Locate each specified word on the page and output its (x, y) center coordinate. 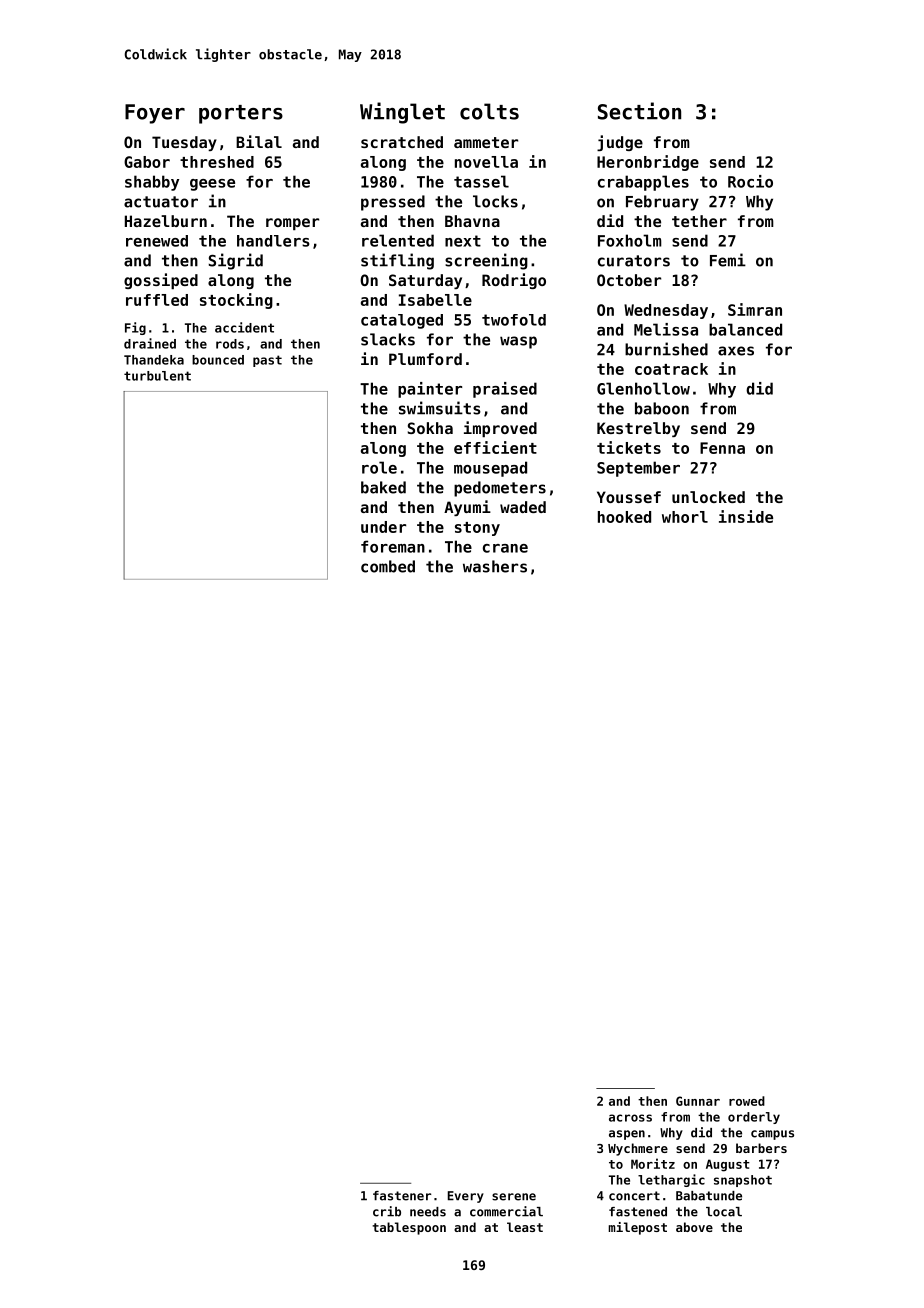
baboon (662, 408)
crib (387, 1211)
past (267, 361)
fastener (402, 1196)
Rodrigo (514, 281)
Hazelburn (166, 221)
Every (466, 1197)
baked (383, 487)
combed (388, 566)
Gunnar (698, 1101)
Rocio (750, 181)
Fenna (722, 448)
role (379, 467)
